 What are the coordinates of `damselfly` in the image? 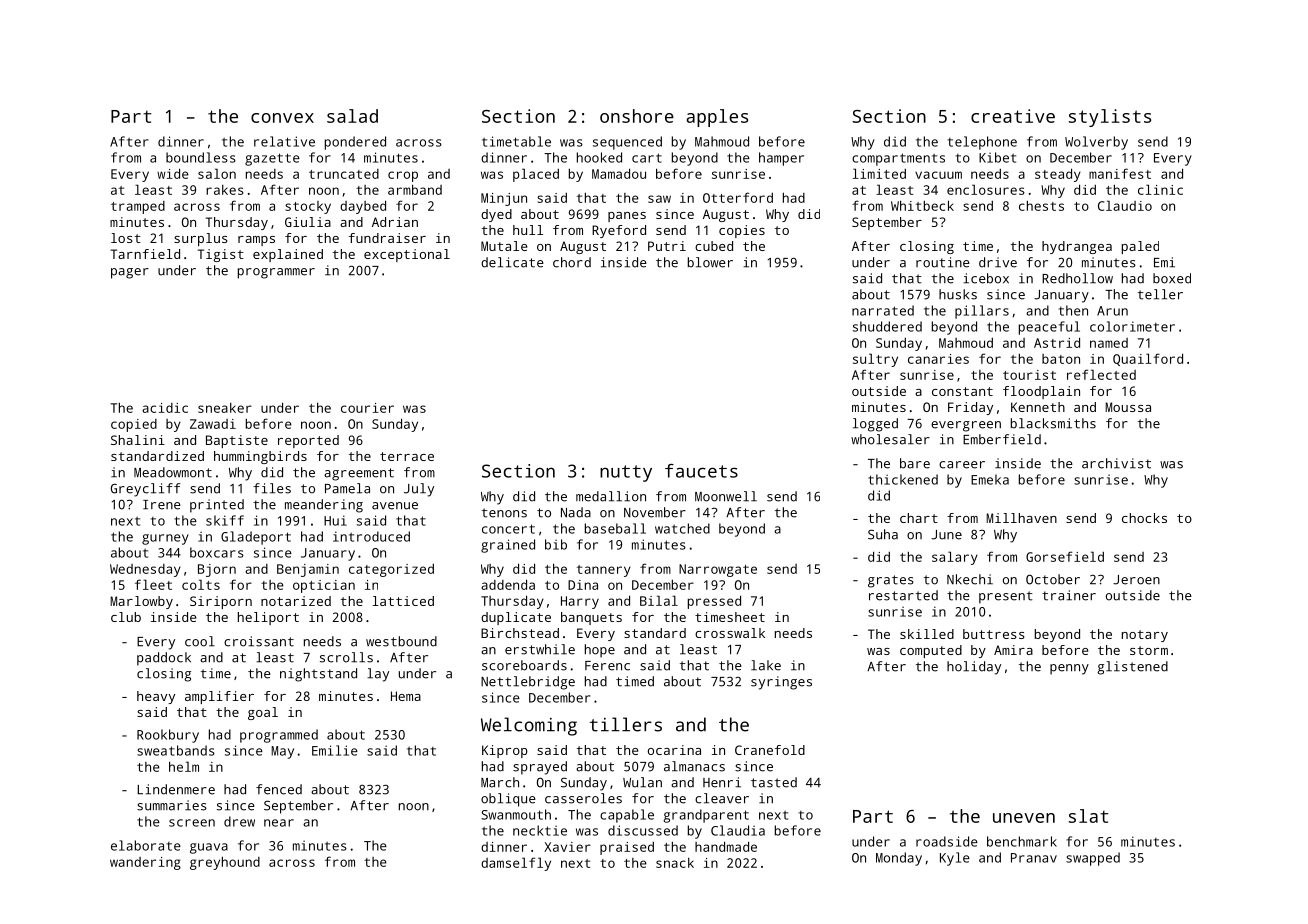 It's located at (516, 864).
